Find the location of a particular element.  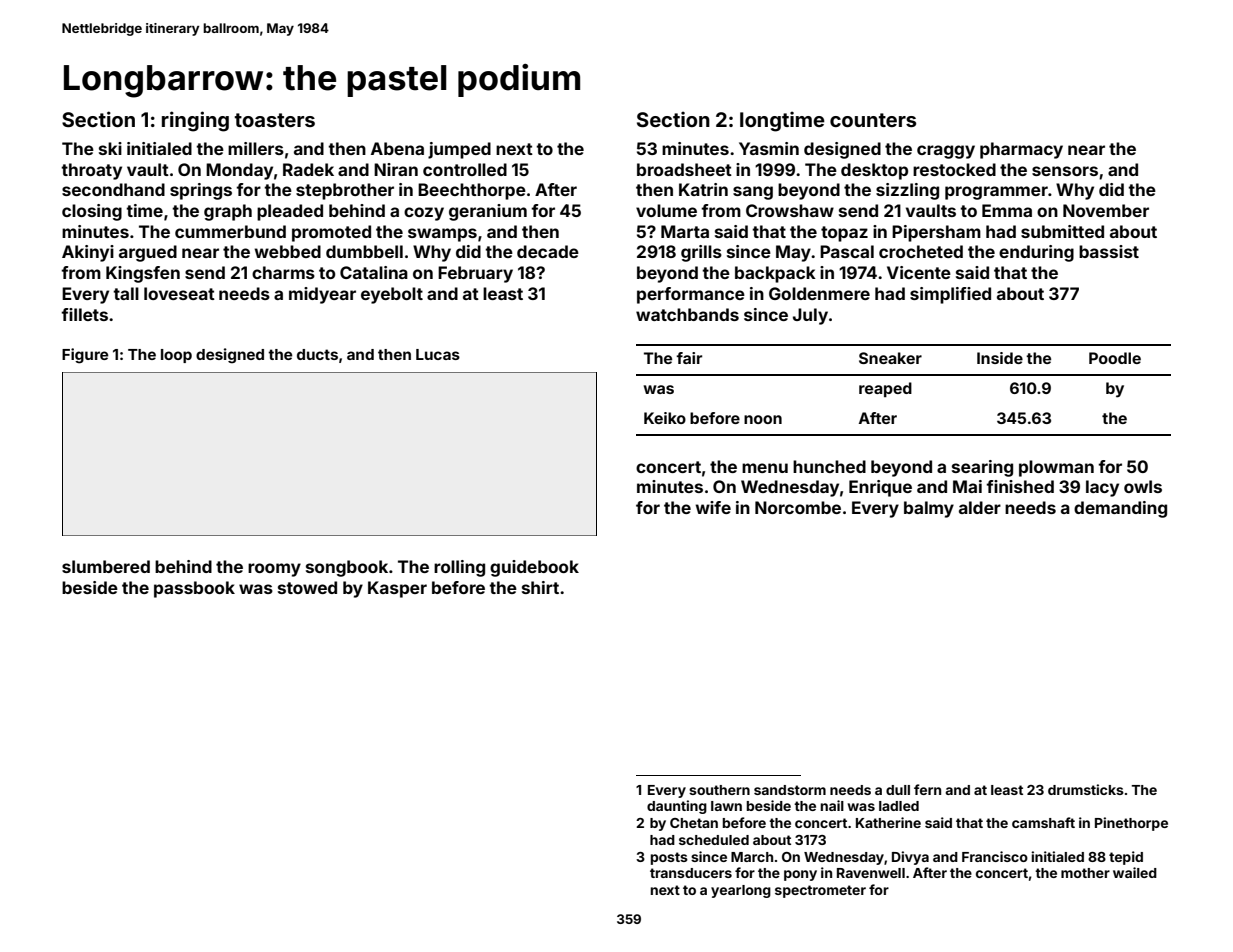

throaty is located at coordinates (91, 171).
